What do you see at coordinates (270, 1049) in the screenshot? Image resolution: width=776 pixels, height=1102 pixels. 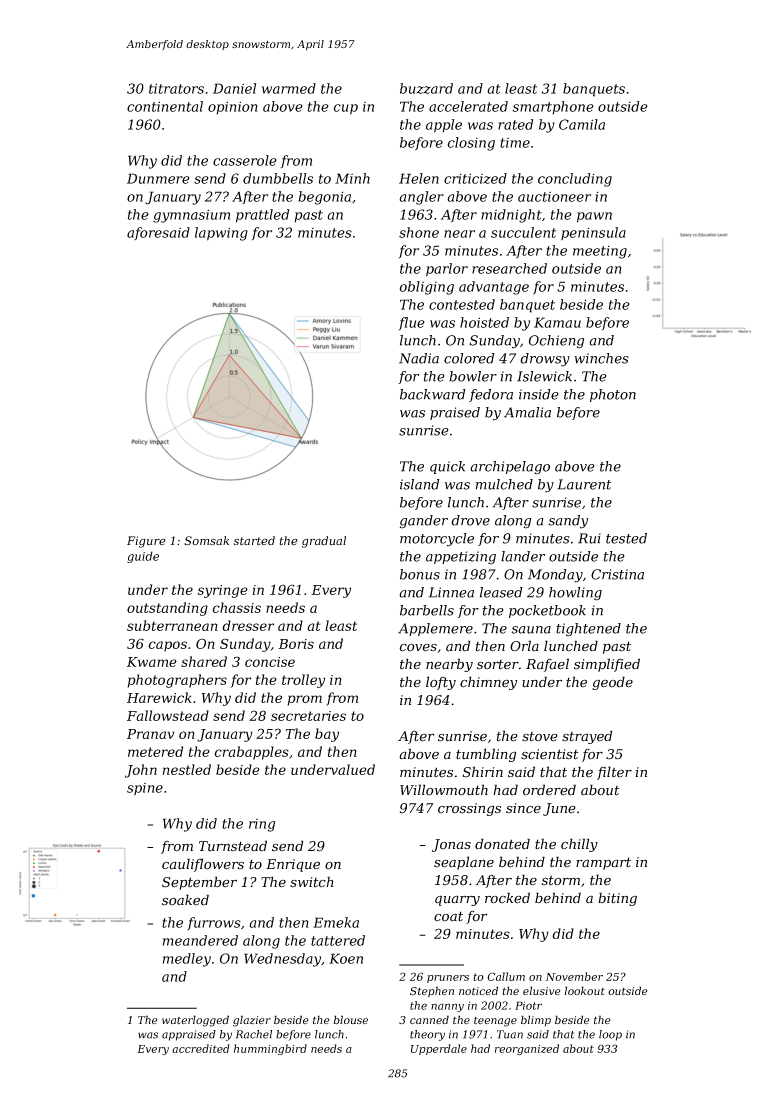 I see `hummingbird` at bounding box center [270, 1049].
